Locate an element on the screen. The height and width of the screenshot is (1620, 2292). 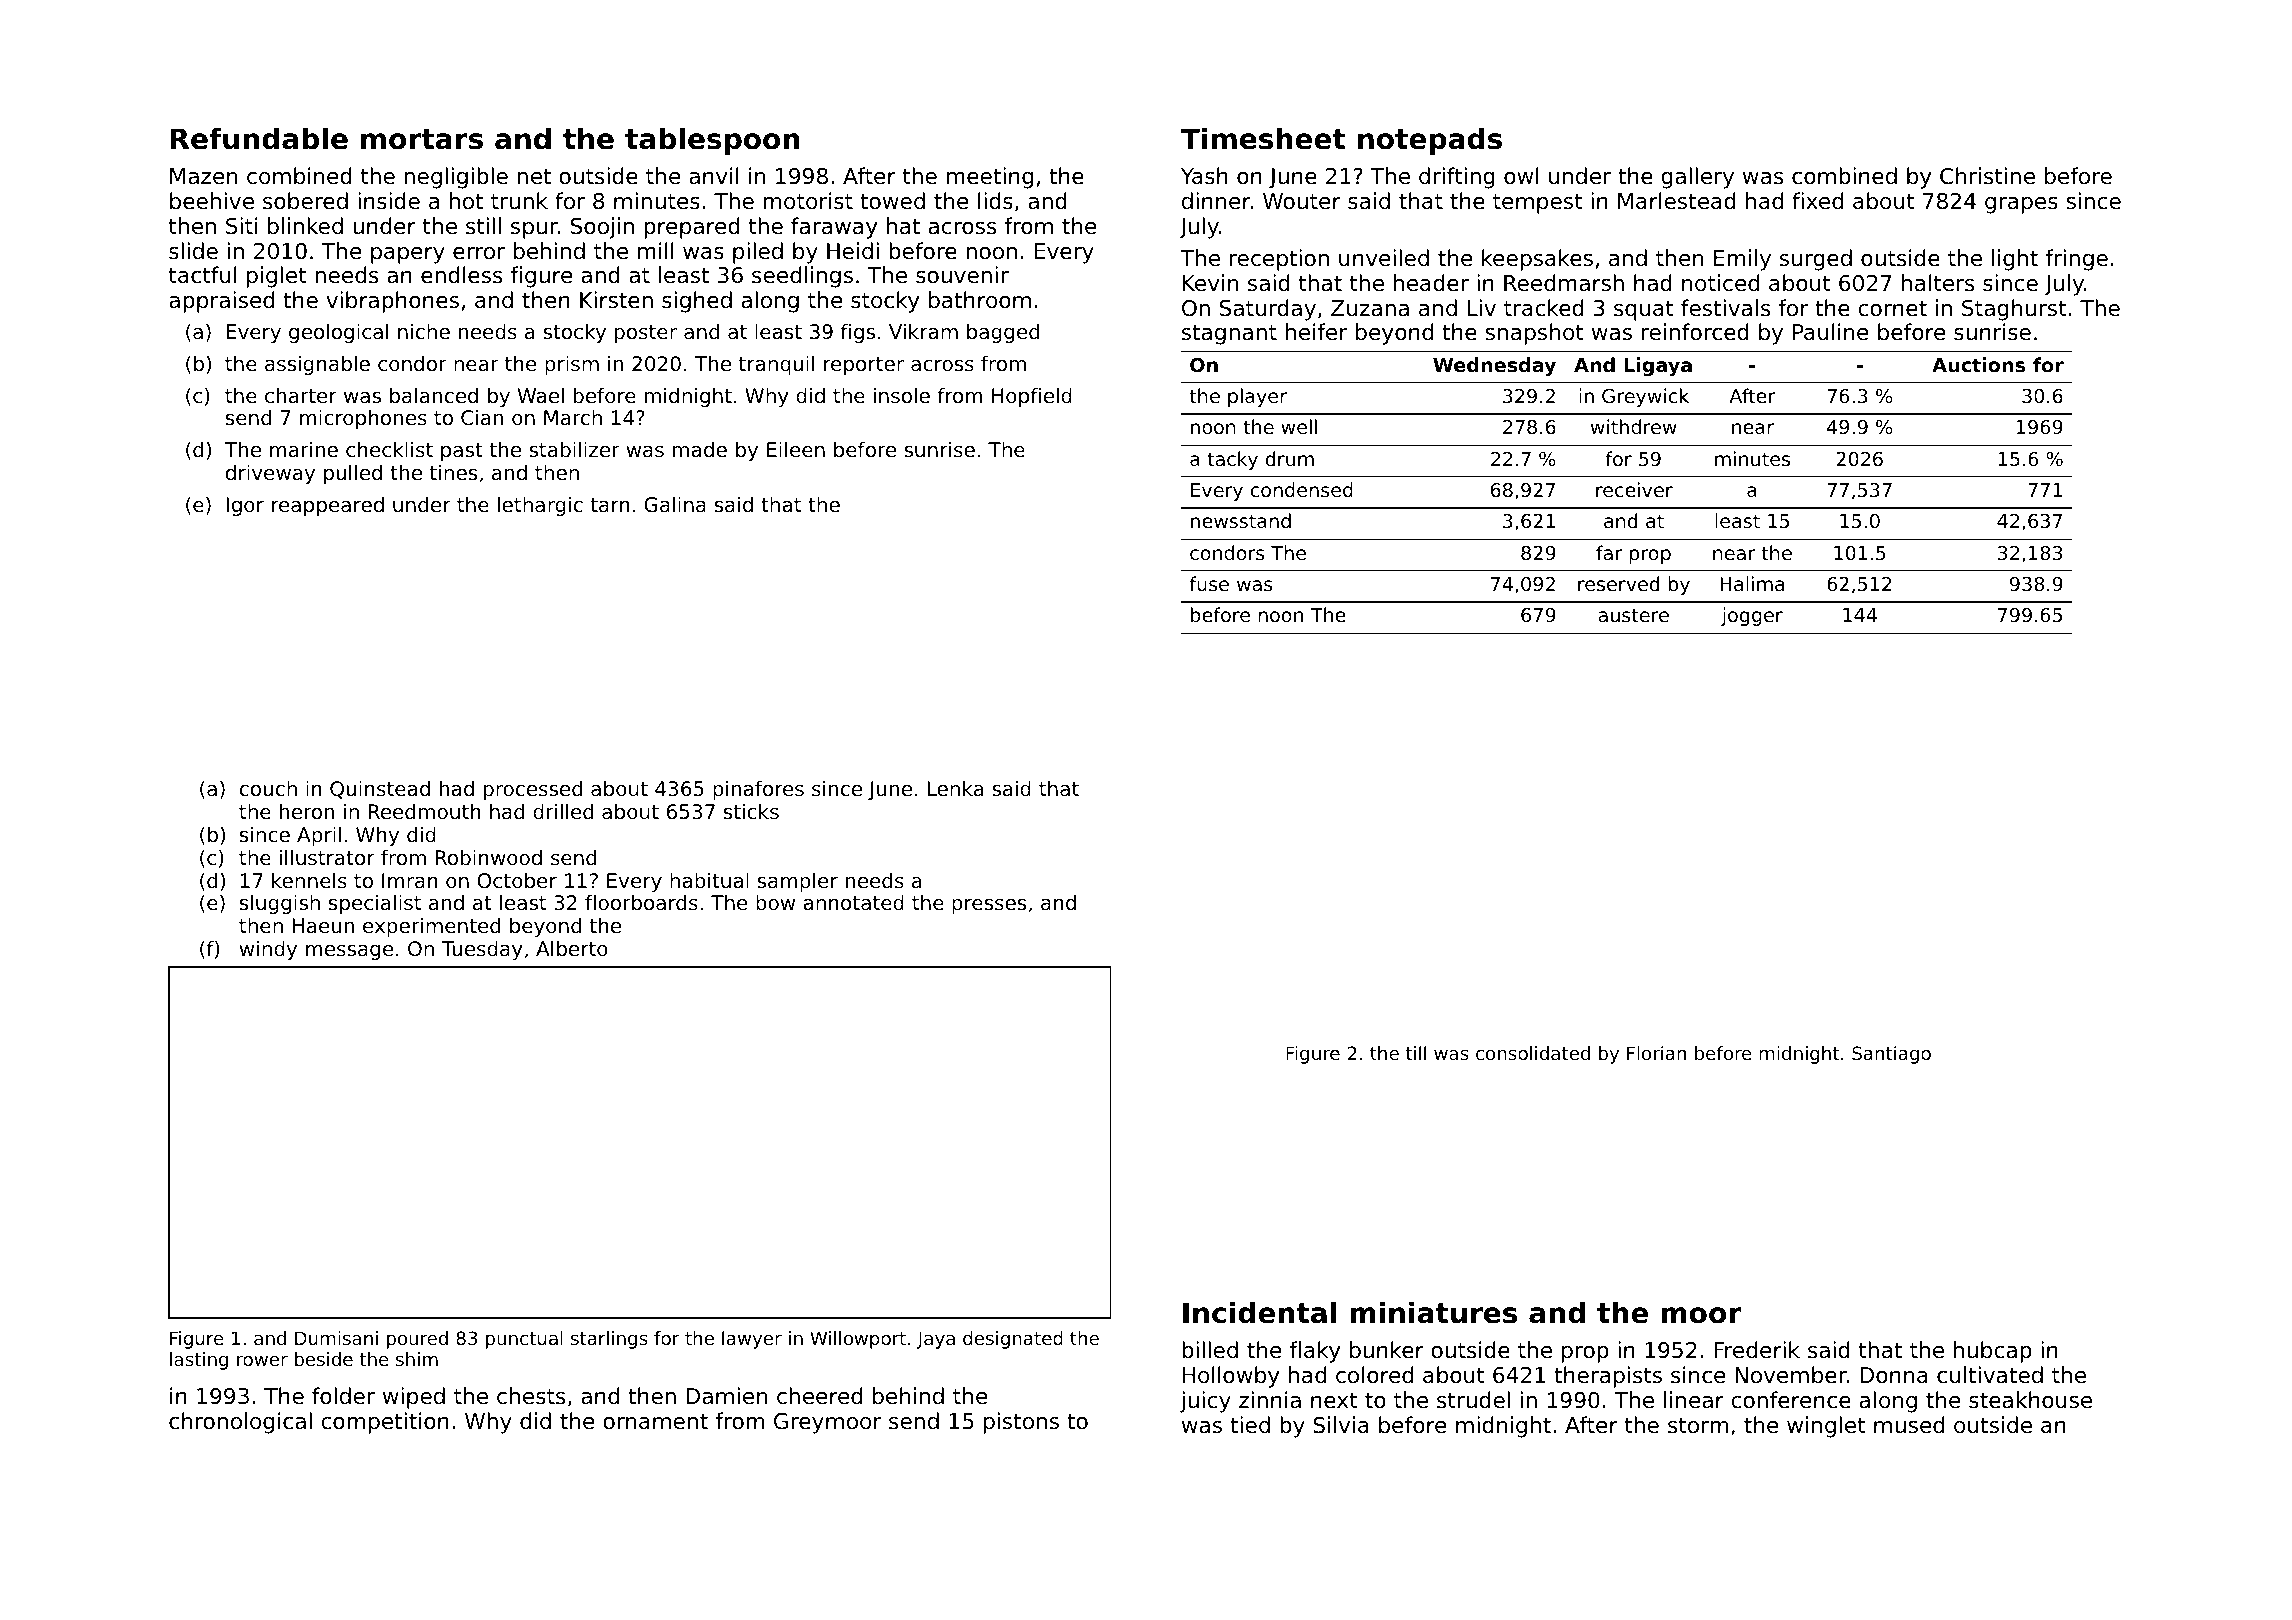
Santiago is located at coordinates (1891, 1055).
